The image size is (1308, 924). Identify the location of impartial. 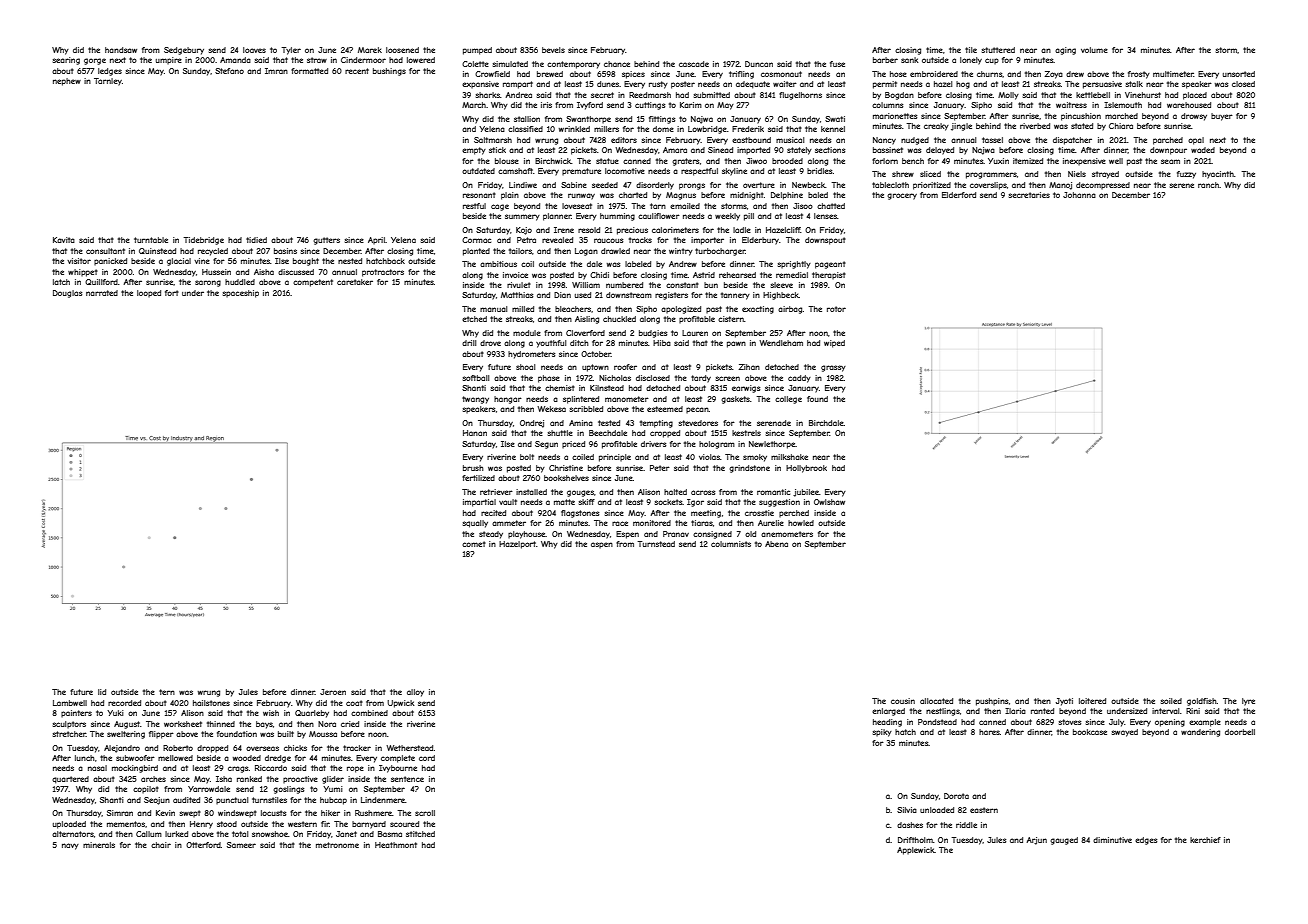
(479, 503).
